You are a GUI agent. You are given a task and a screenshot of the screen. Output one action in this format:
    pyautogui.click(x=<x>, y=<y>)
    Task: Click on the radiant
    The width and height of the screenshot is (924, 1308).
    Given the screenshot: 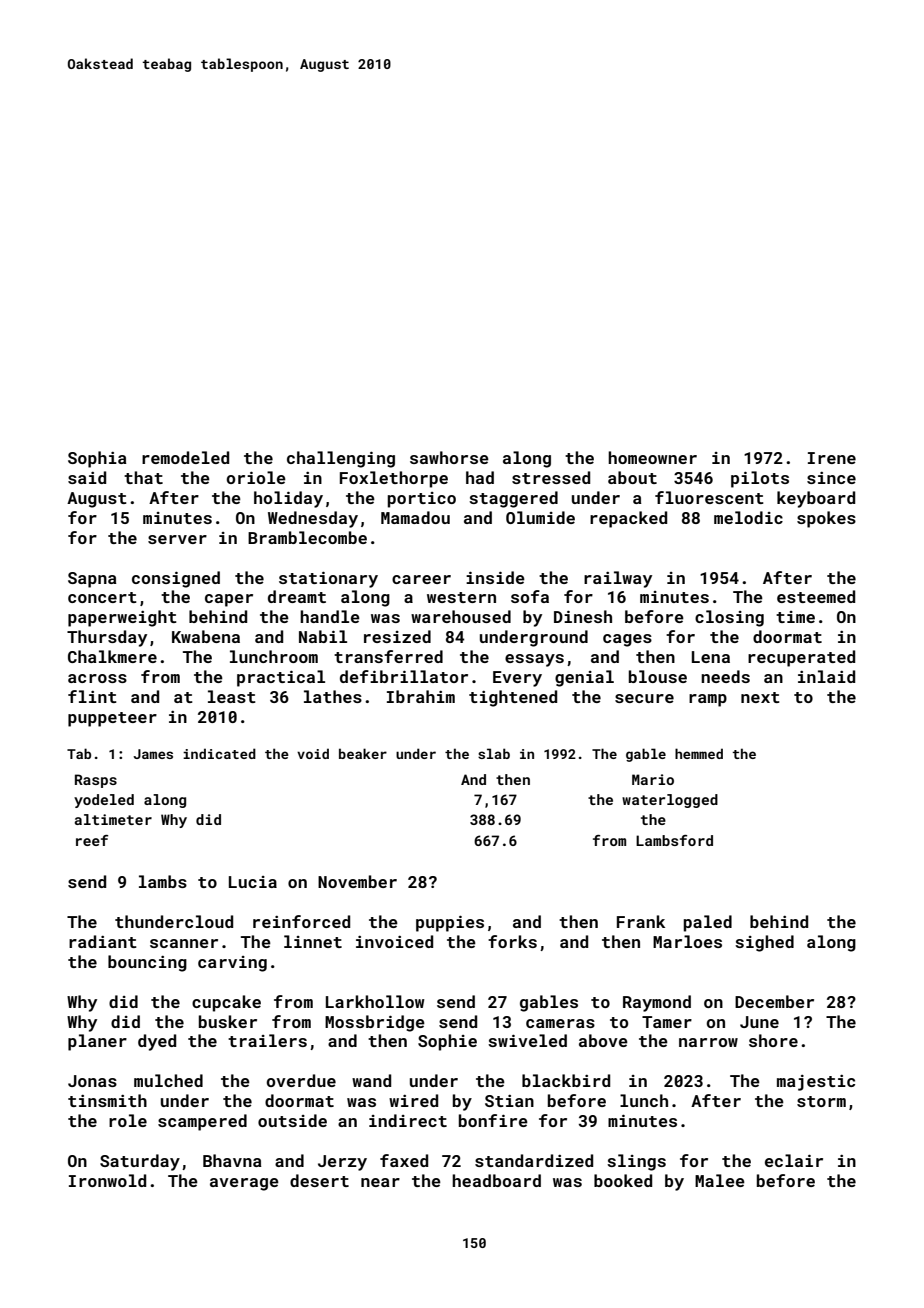 What is the action you would take?
    pyautogui.click(x=103, y=941)
